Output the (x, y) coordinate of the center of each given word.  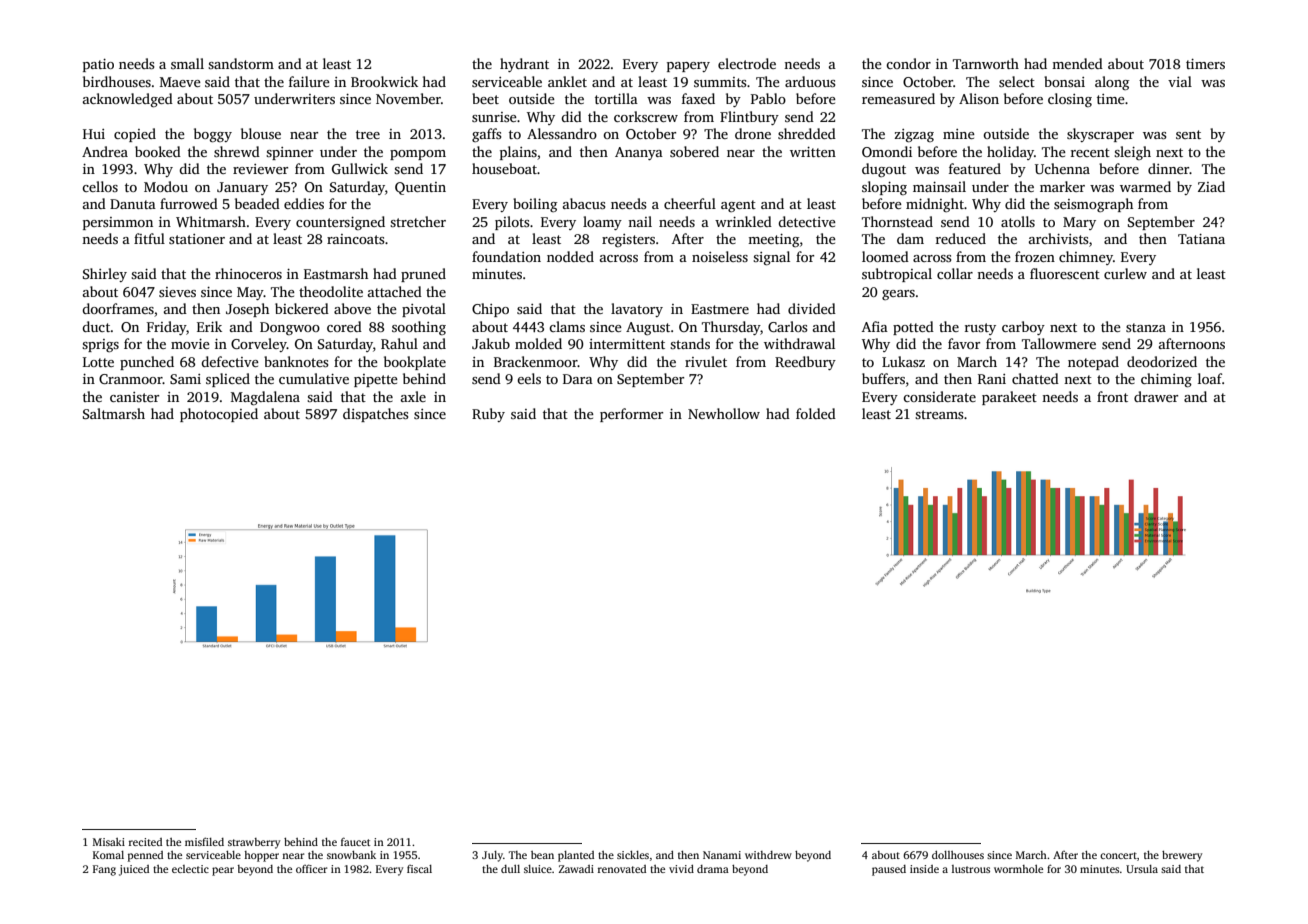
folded (816, 413)
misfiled (204, 841)
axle (413, 396)
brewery (1182, 856)
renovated (622, 869)
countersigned (340, 223)
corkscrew (646, 116)
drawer (1156, 396)
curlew (1125, 273)
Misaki (109, 842)
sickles (633, 855)
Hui (94, 134)
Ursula (1142, 869)
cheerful (690, 203)
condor (908, 63)
